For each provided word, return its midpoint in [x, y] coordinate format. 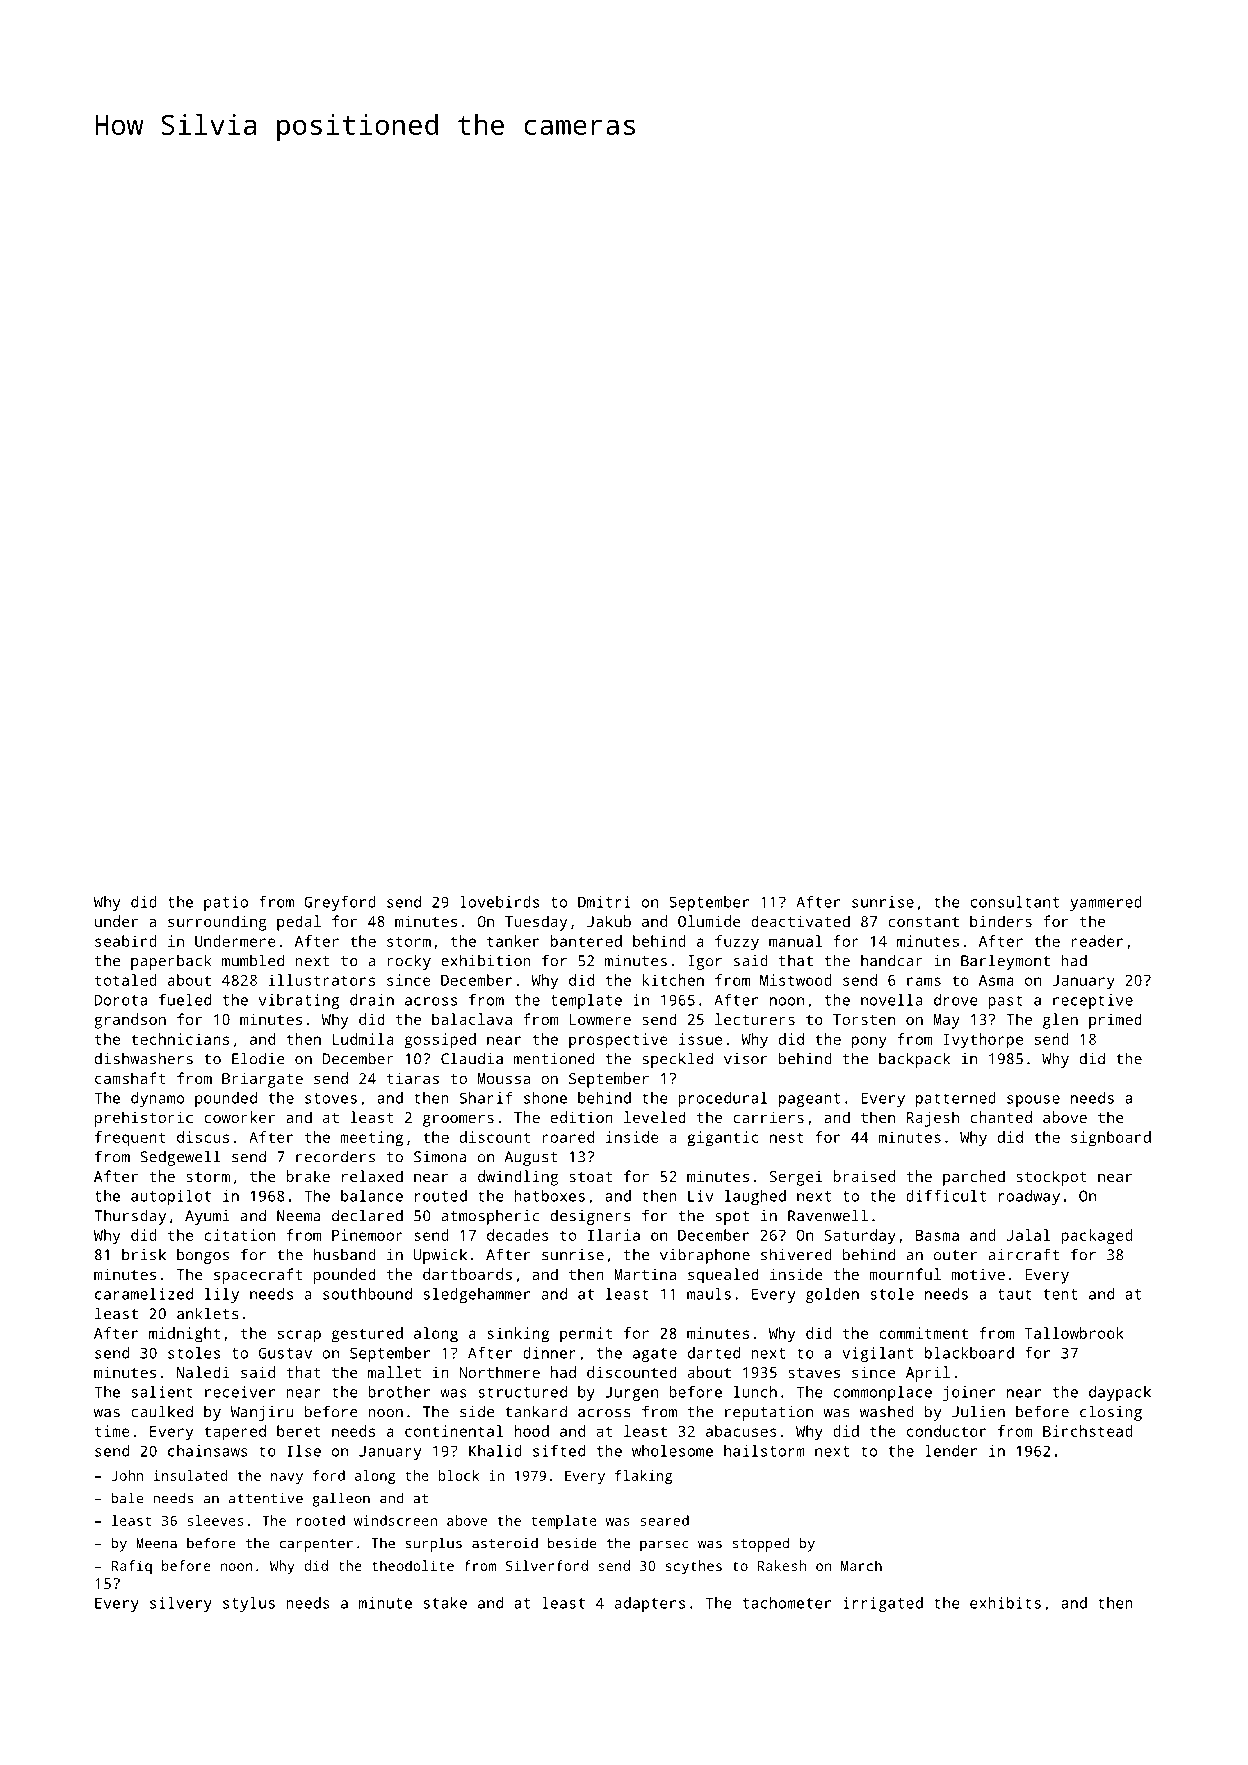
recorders [335, 1156]
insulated [190, 1475]
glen [1060, 1021]
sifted [559, 1451]
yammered [1106, 903]
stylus [249, 1604]
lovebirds [499, 902]
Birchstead [1088, 1431]
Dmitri [604, 902]
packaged [1097, 1237]
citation [239, 1235]
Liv [700, 1196]
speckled [677, 1060]
